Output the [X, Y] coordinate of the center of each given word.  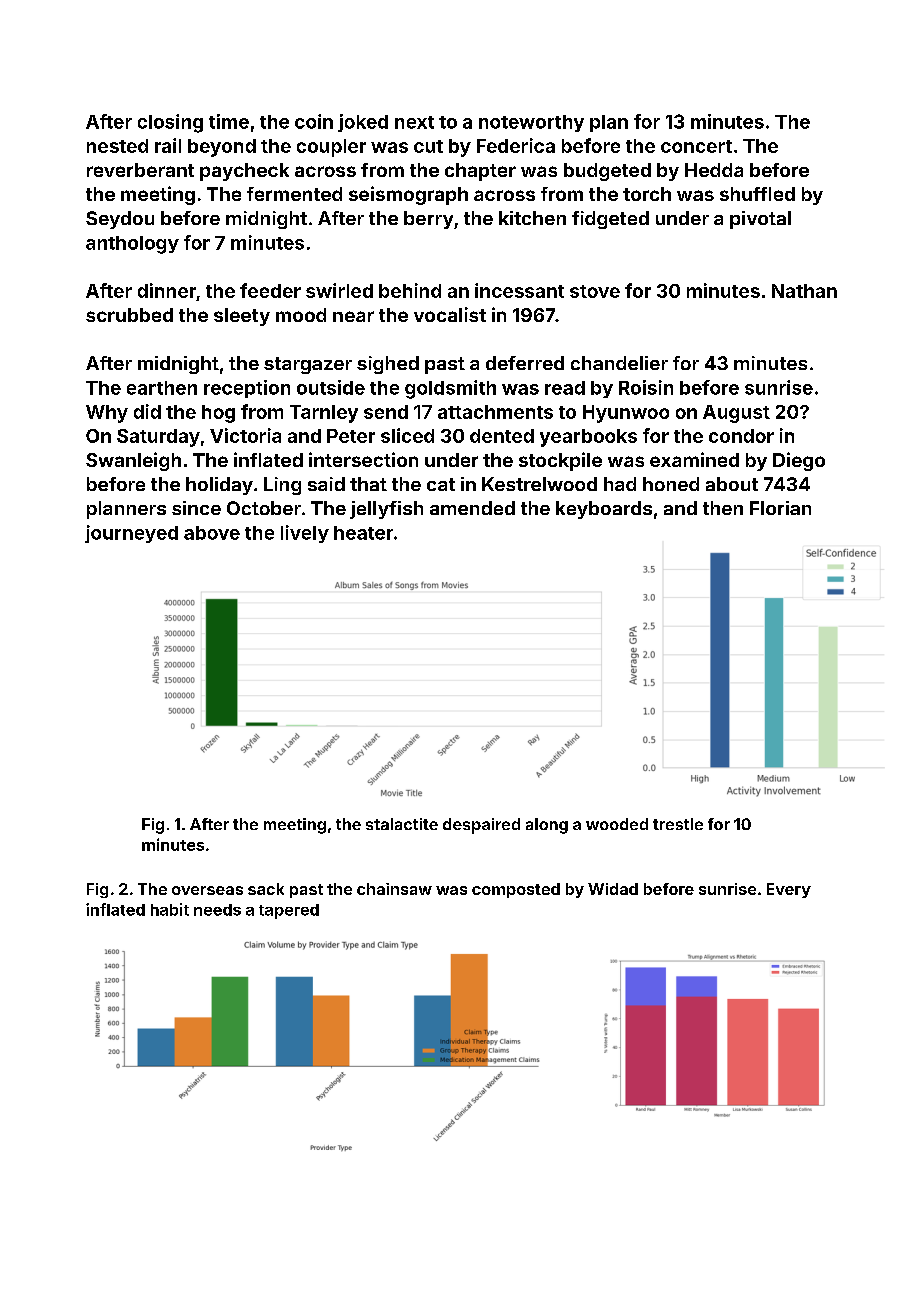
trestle [678, 824]
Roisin [646, 387]
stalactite [402, 824]
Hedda [714, 170]
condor [741, 436]
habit [170, 909]
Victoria [245, 435]
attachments [495, 412]
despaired [481, 826]
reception [247, 389]
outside [331, 387]
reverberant [140, 170]
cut [428, 146]
